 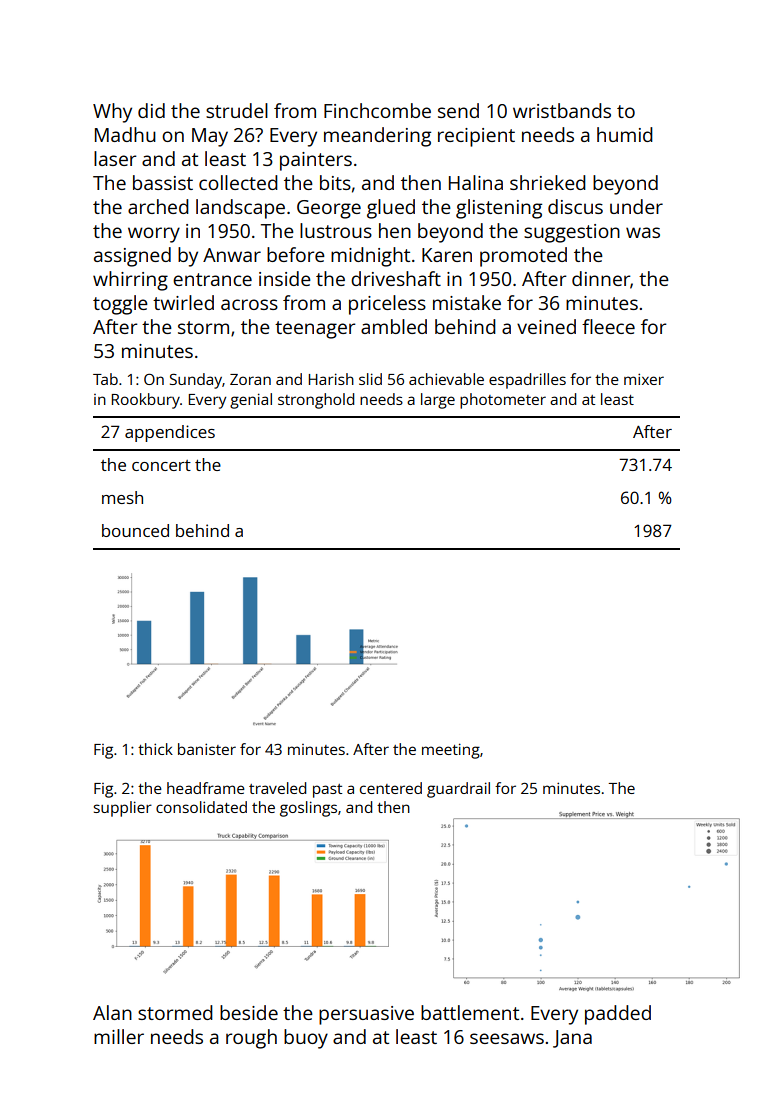 What do you see at coordinates (306, 1039) in the image?
I see `buoy` at bounding box center [306, 1039].
